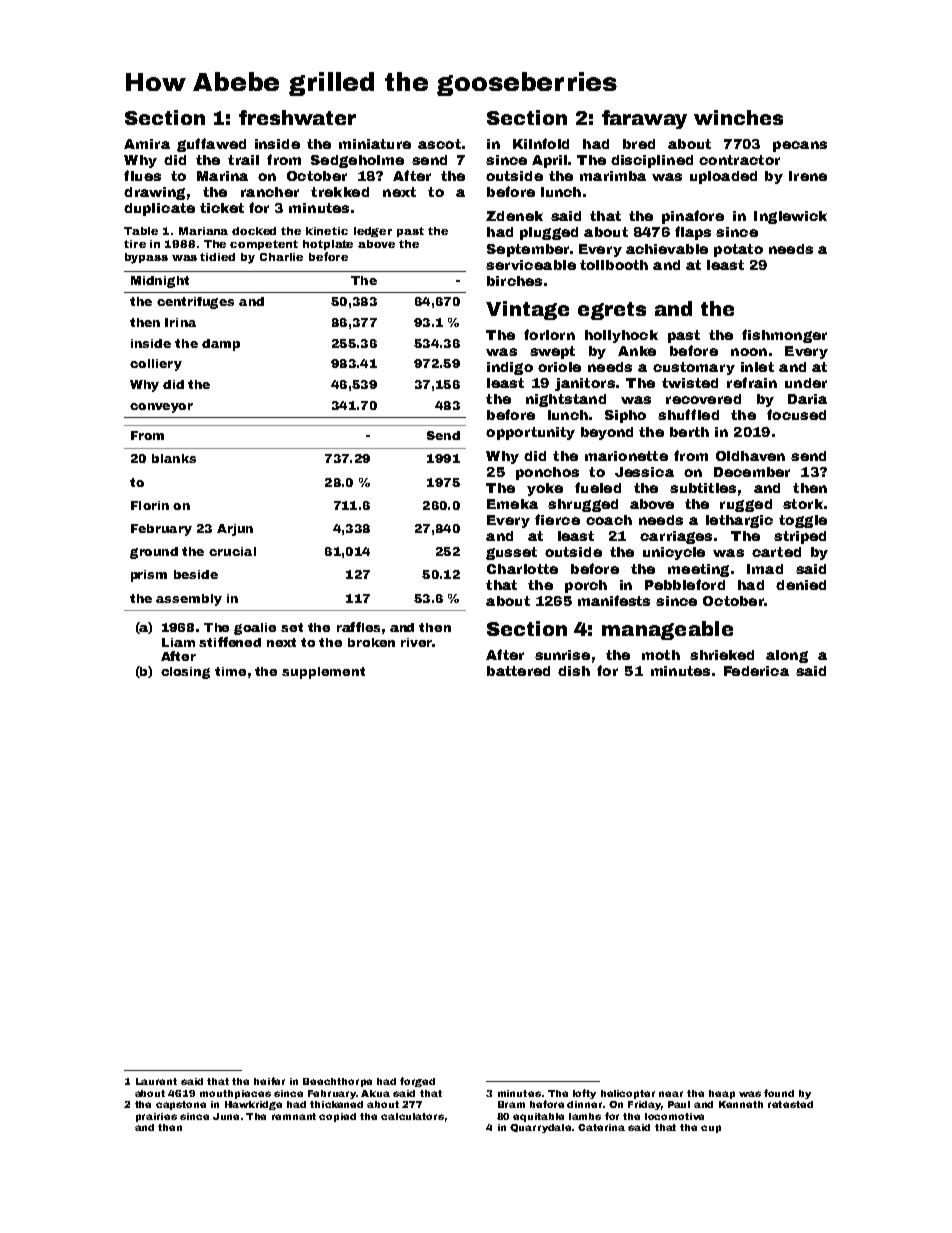  What do you see at coordinates (540, 1128) in the screenshot?
I see `Quarrydale` at bounding box center [540, 1128].
